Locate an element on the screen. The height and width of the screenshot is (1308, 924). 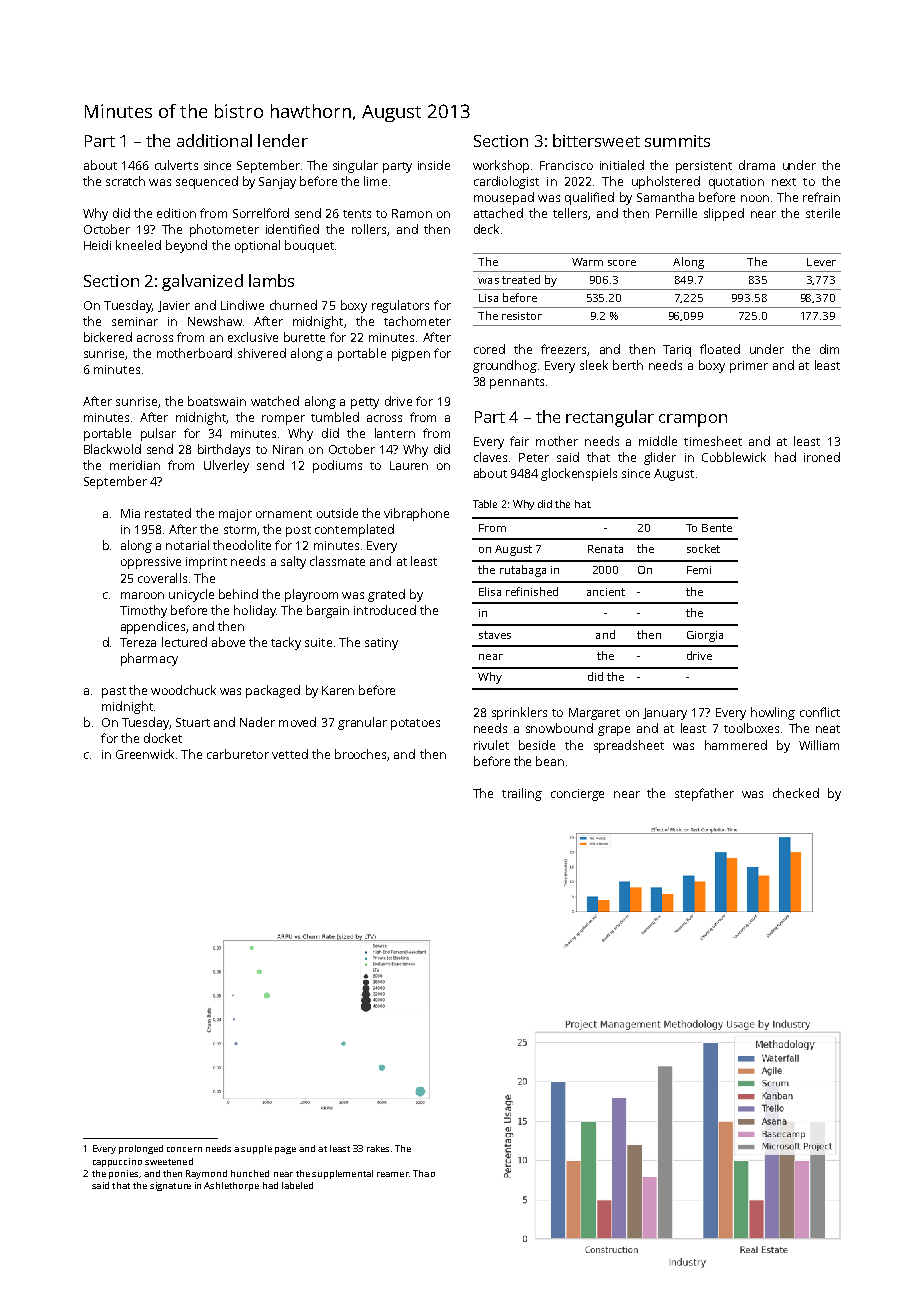
Tariq is located at coordinates (677, 351).
